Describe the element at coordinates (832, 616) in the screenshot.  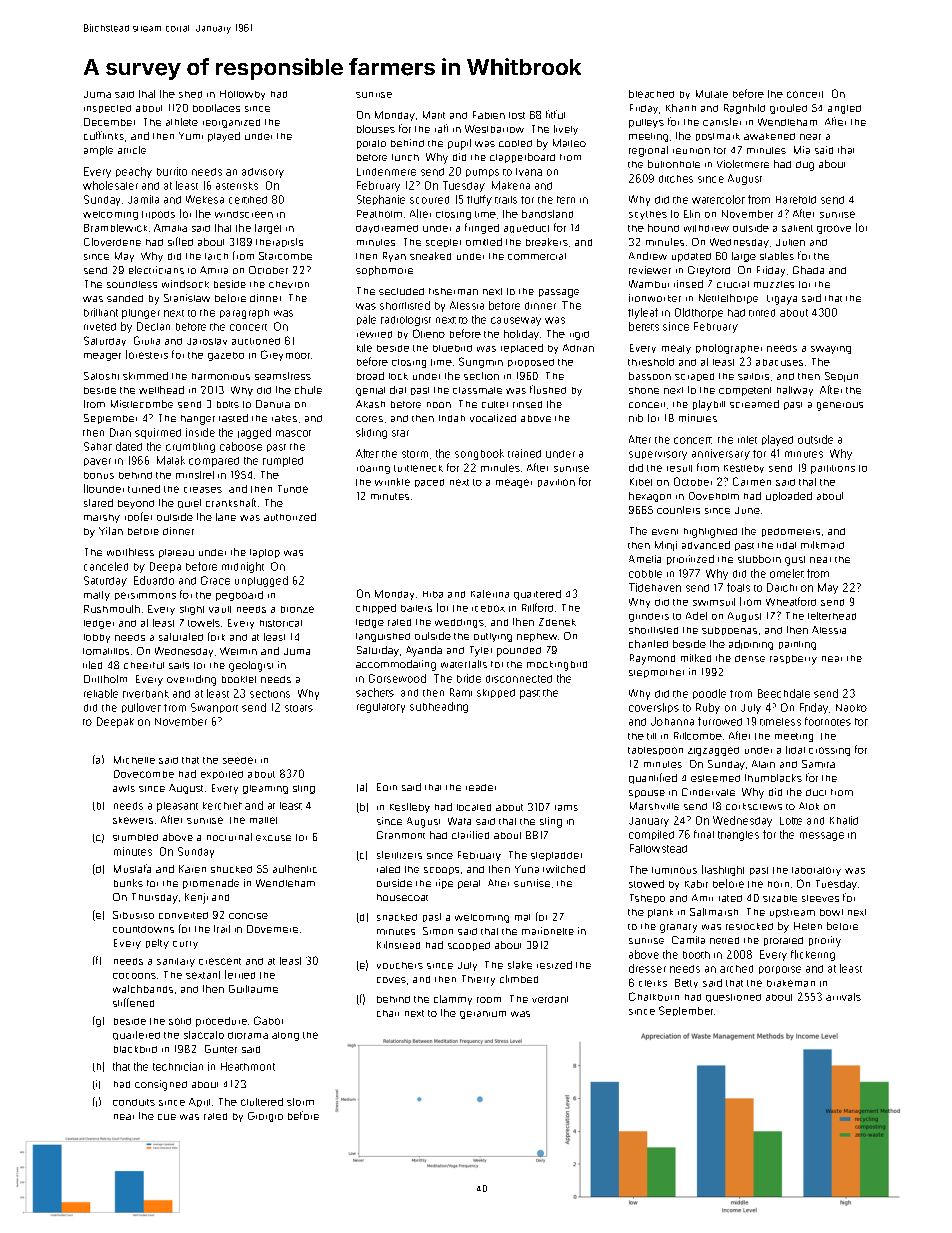
I see `letterhead` at that location.
